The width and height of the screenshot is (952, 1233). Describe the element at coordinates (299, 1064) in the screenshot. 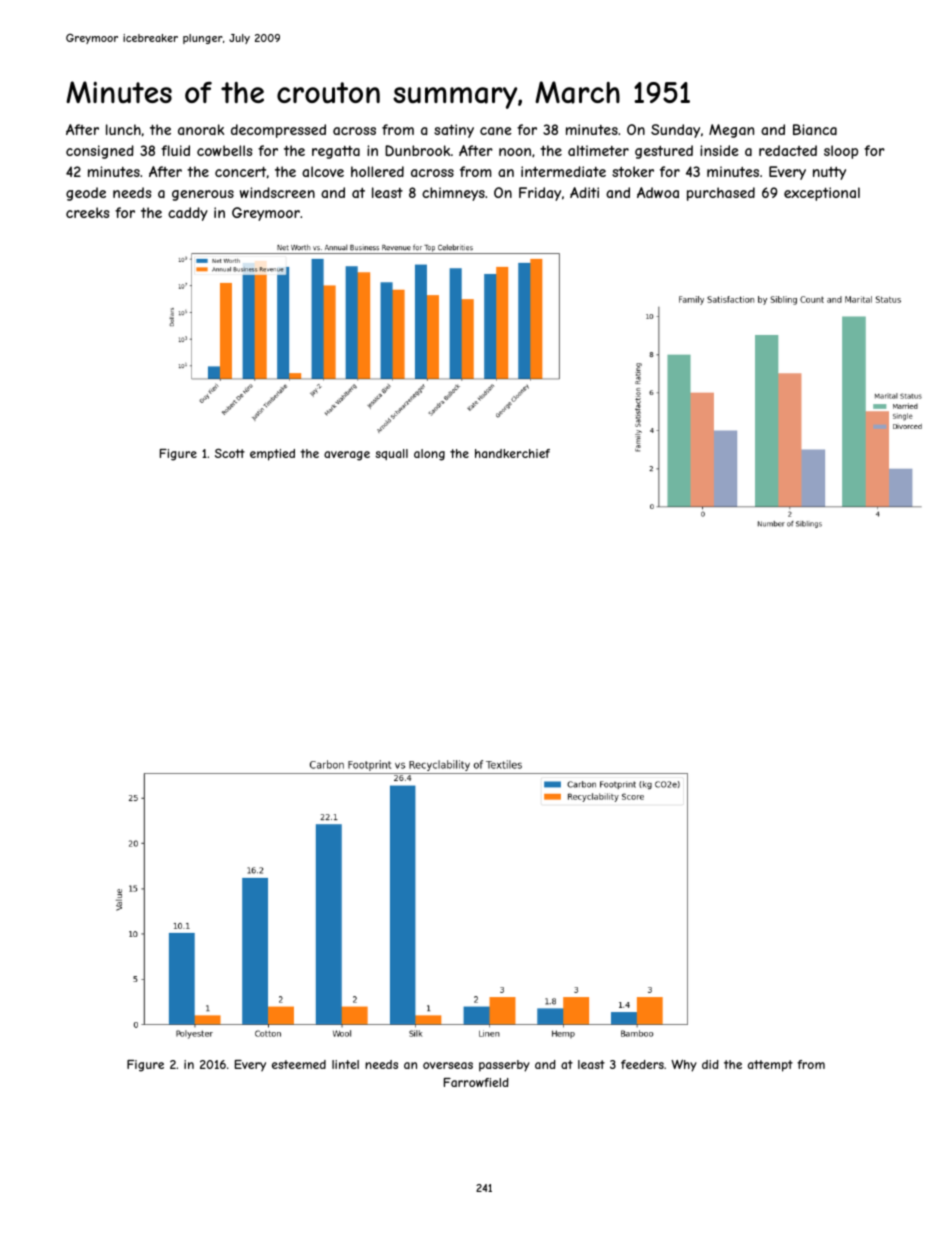

I see `esteemed` at that location.
